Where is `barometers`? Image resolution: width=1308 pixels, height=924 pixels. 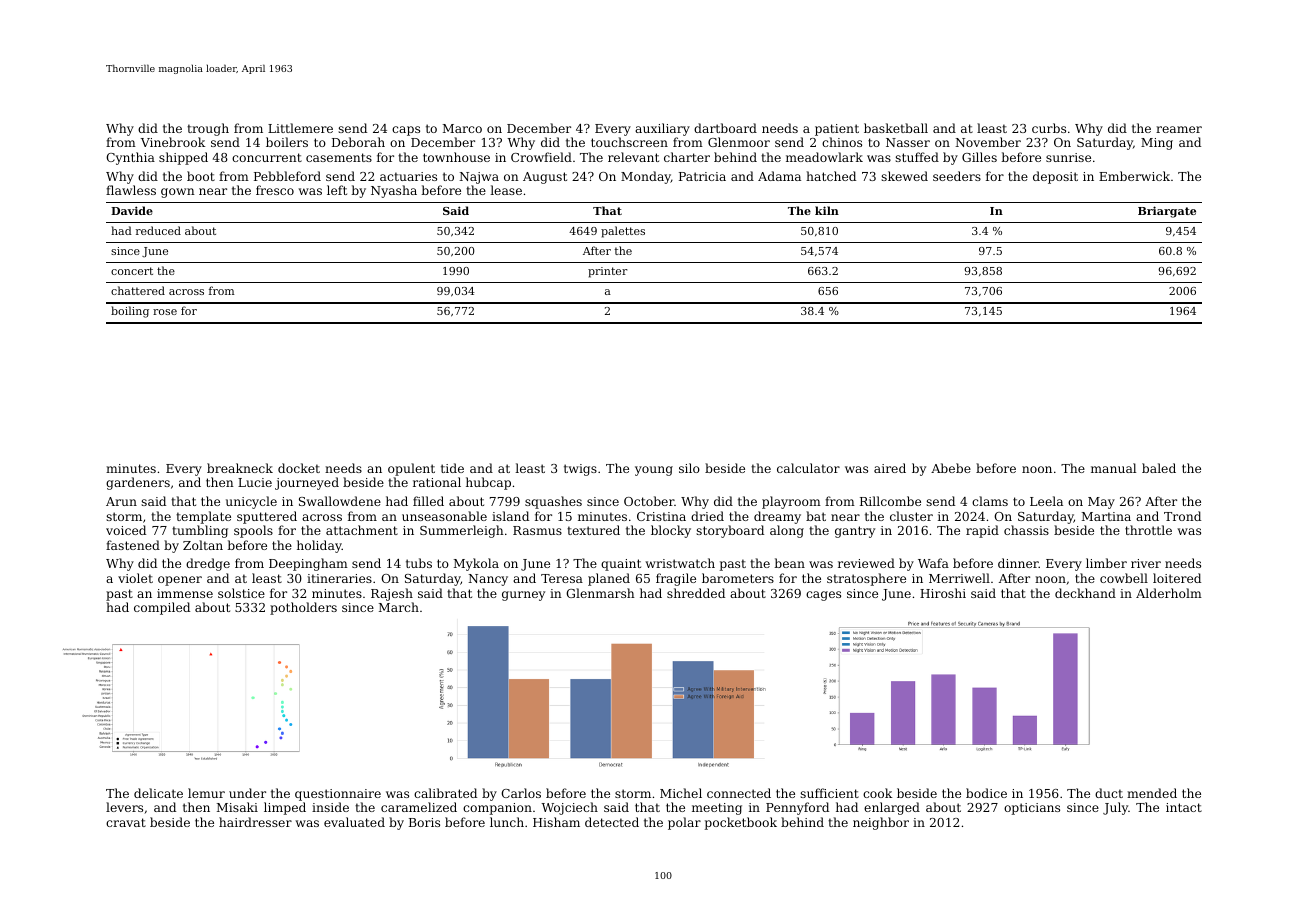 barometers is located at coordinates (738, 578).
